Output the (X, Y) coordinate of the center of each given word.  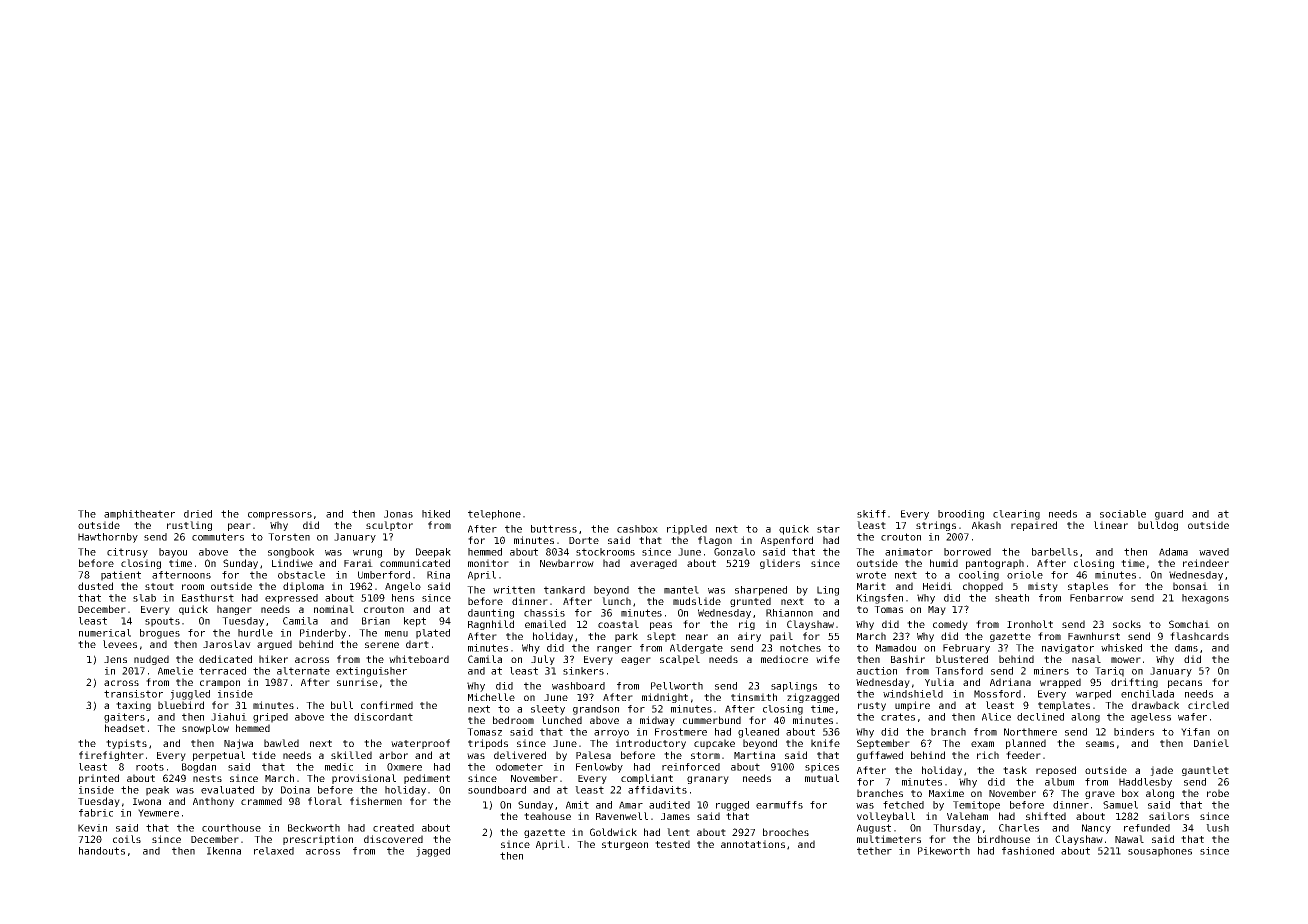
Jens (115, 659)
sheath (1012, 598)
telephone (494, 515)
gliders (780, 564)
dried (198, 514)
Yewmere (158, 813)
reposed (1056, 771)
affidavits (657, 790)
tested (672, 844)
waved (1214, 552)
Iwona (147, 801)
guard (1169, 515)
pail (781, 637)
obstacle (301, 575)
